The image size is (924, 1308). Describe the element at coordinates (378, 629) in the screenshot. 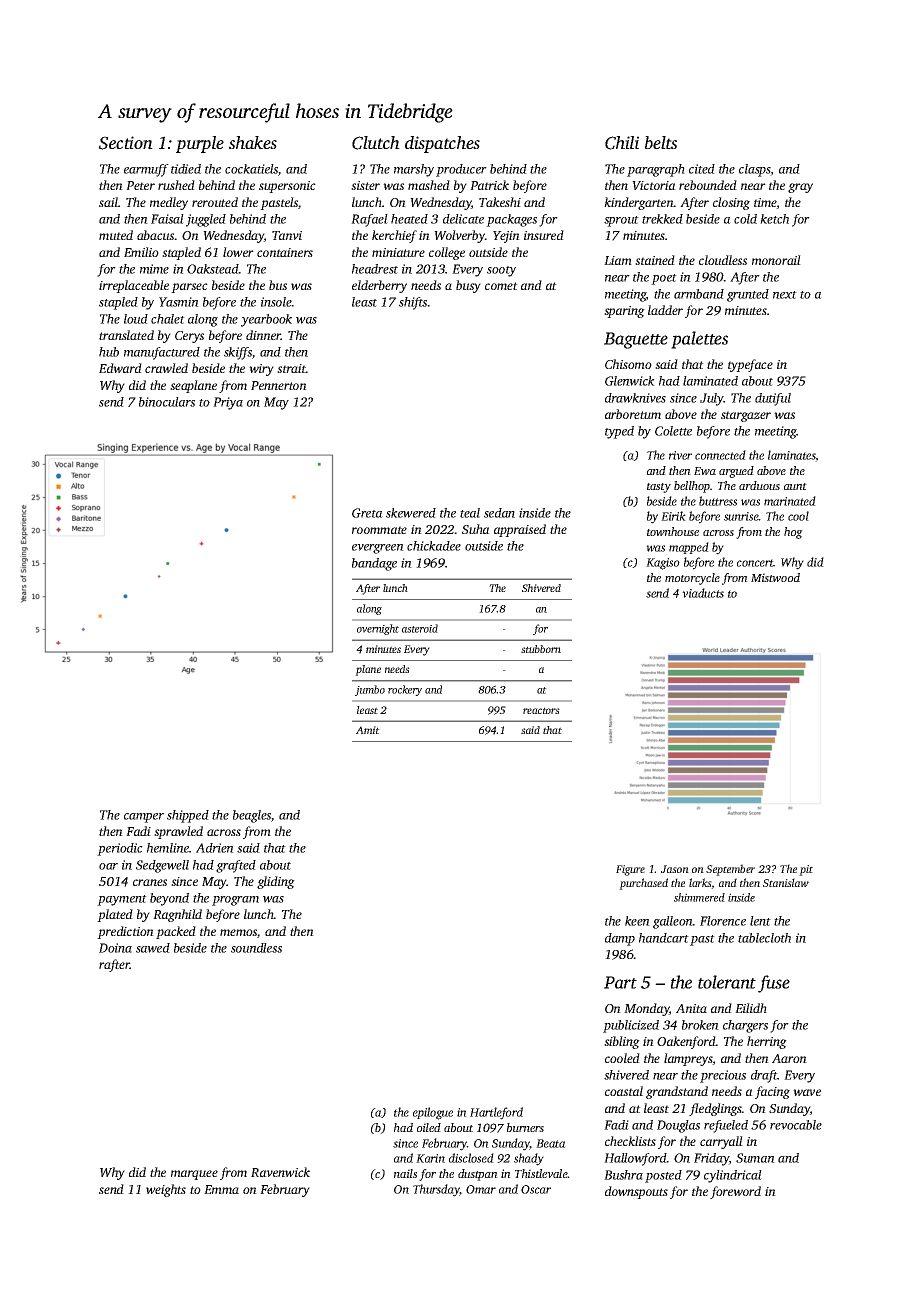

I see `overnight` at that location.
